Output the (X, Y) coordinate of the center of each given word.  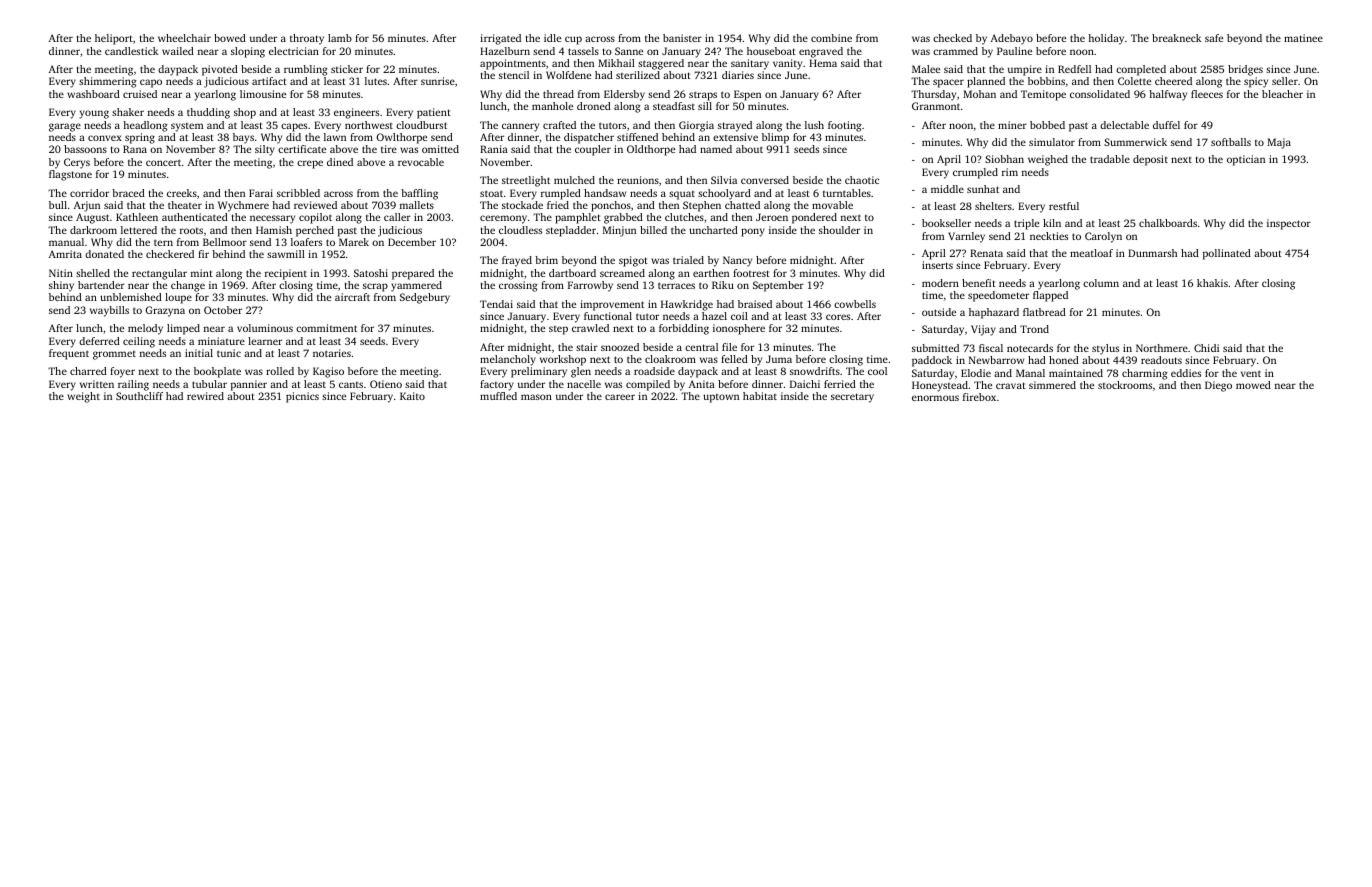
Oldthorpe (651, 150)
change (188, 286)
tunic (229, 353)
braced (128, 193)
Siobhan (1004, 159)
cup (573, 40)
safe (1214, 38)
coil (739, 316)
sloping (248, 52)
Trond (1034, 329)
